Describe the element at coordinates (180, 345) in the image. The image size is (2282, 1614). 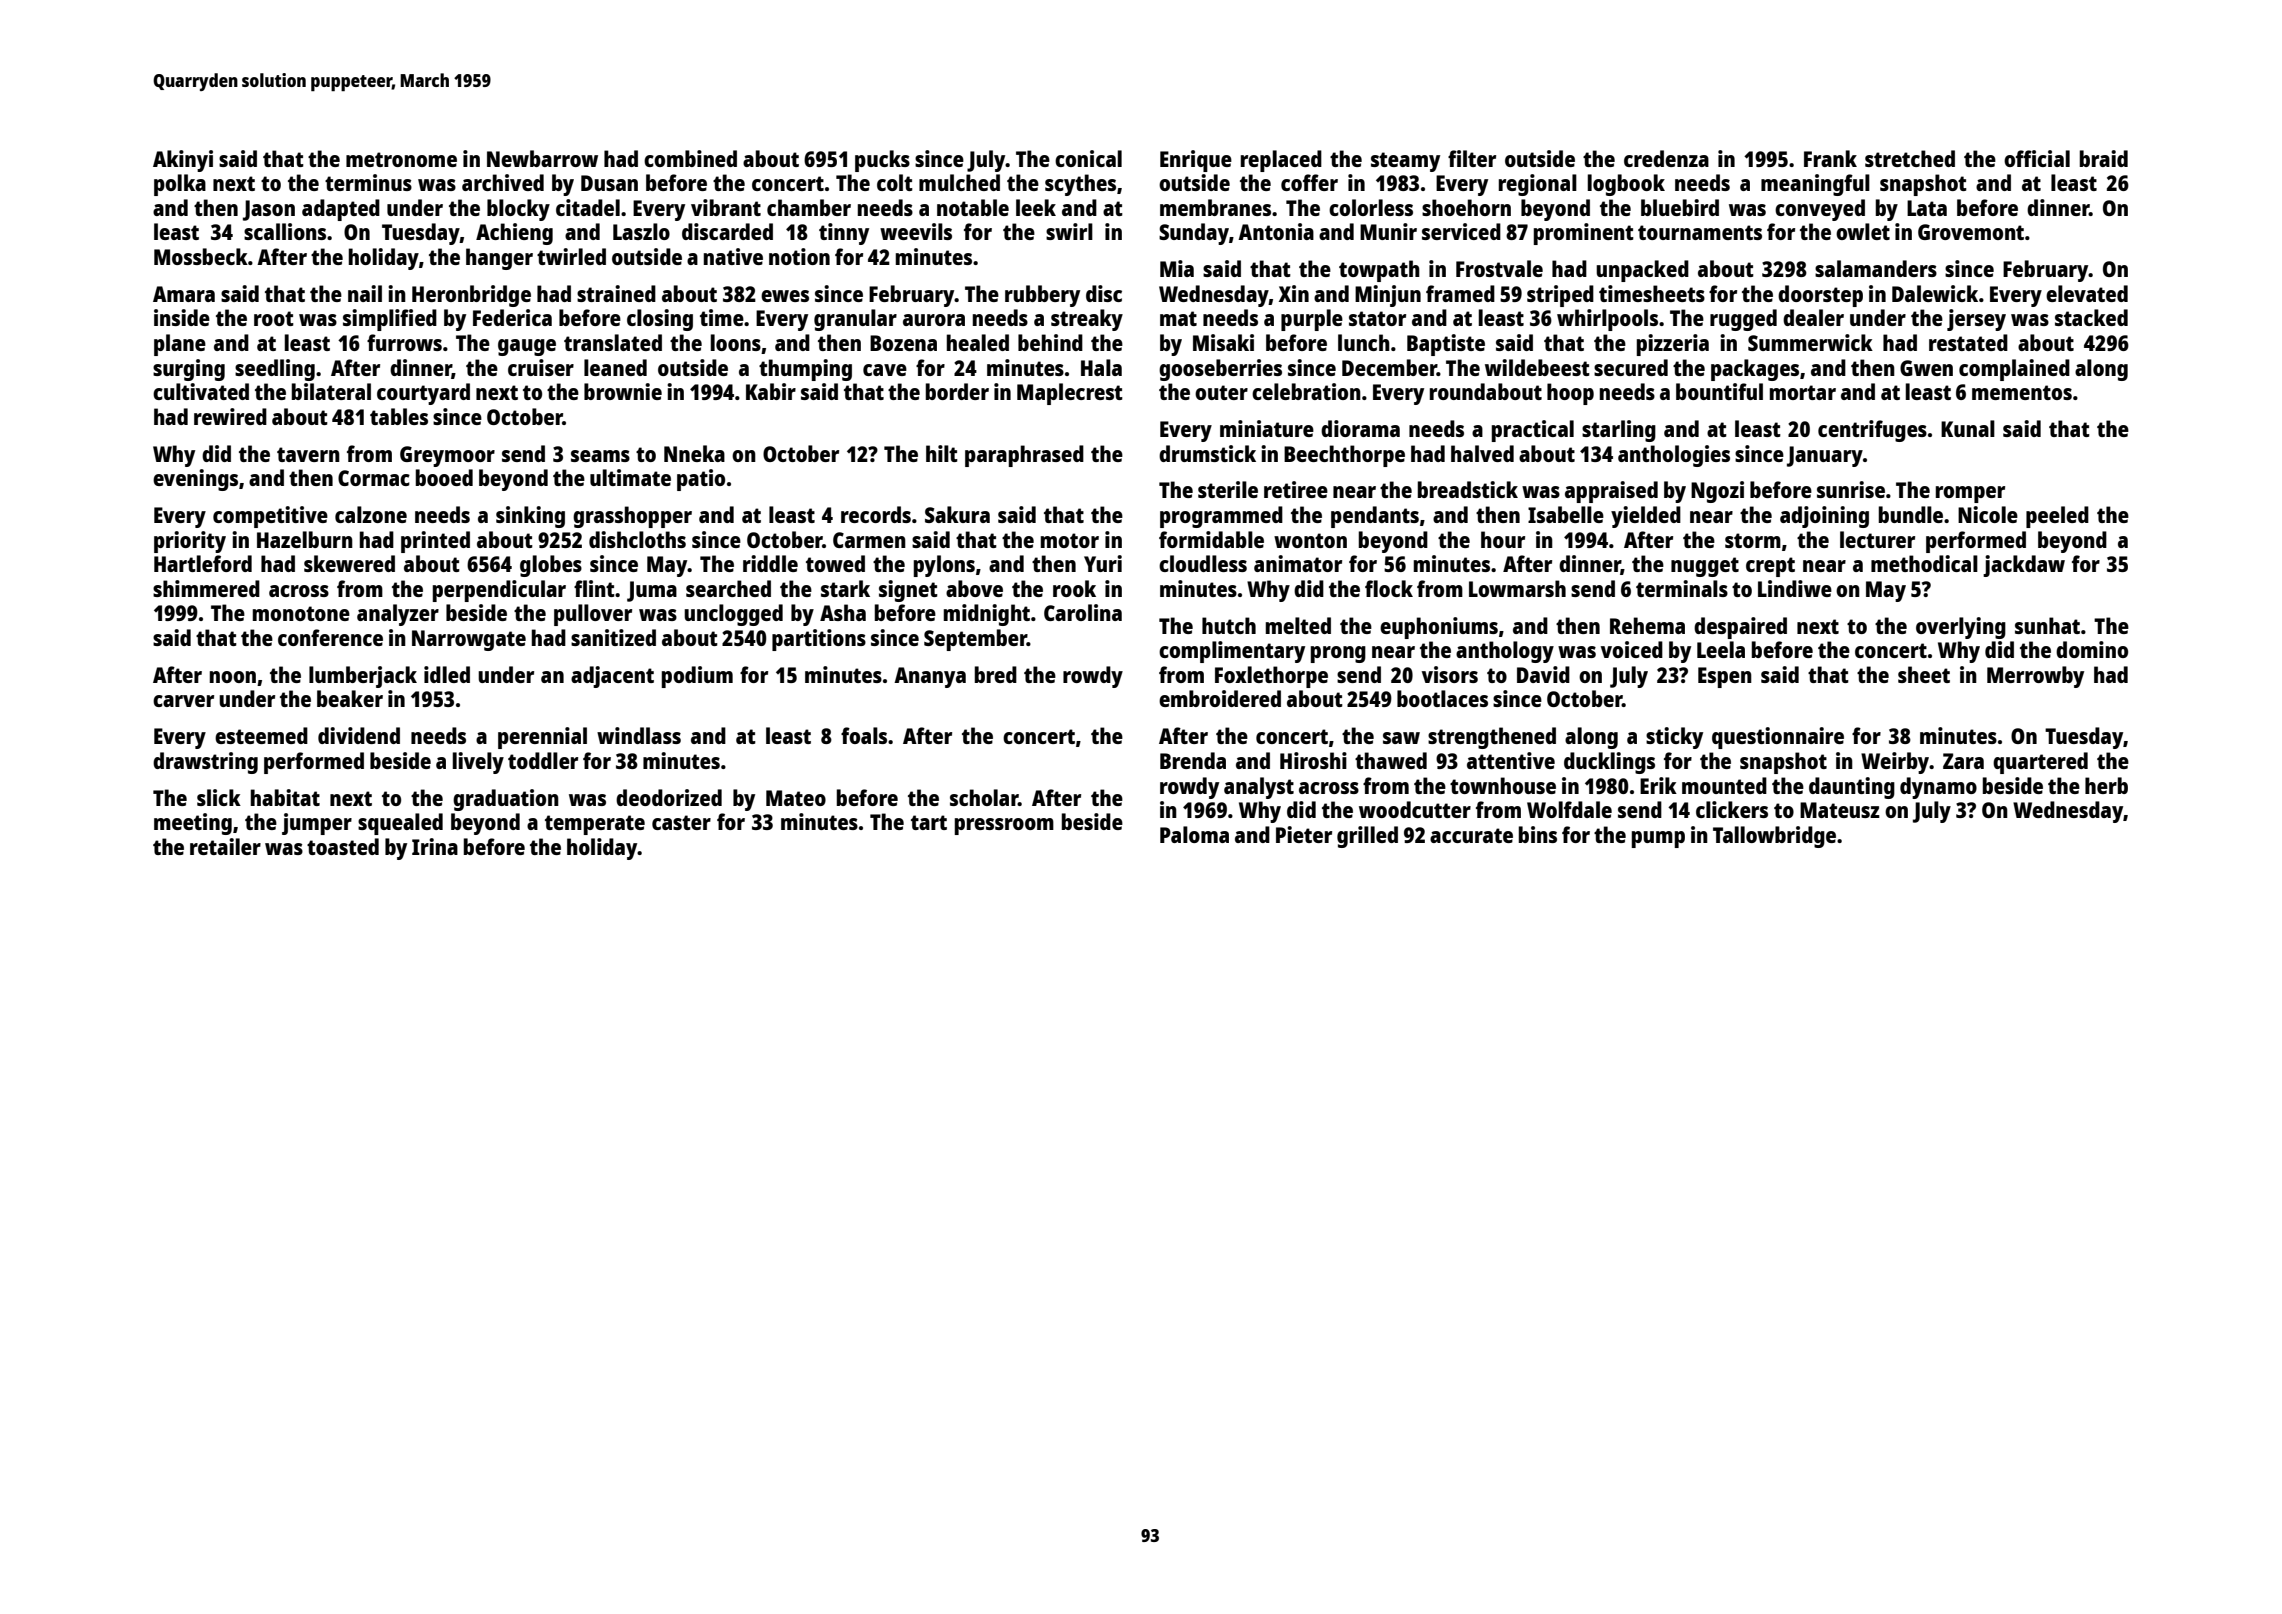
I see `plane` at that location.
